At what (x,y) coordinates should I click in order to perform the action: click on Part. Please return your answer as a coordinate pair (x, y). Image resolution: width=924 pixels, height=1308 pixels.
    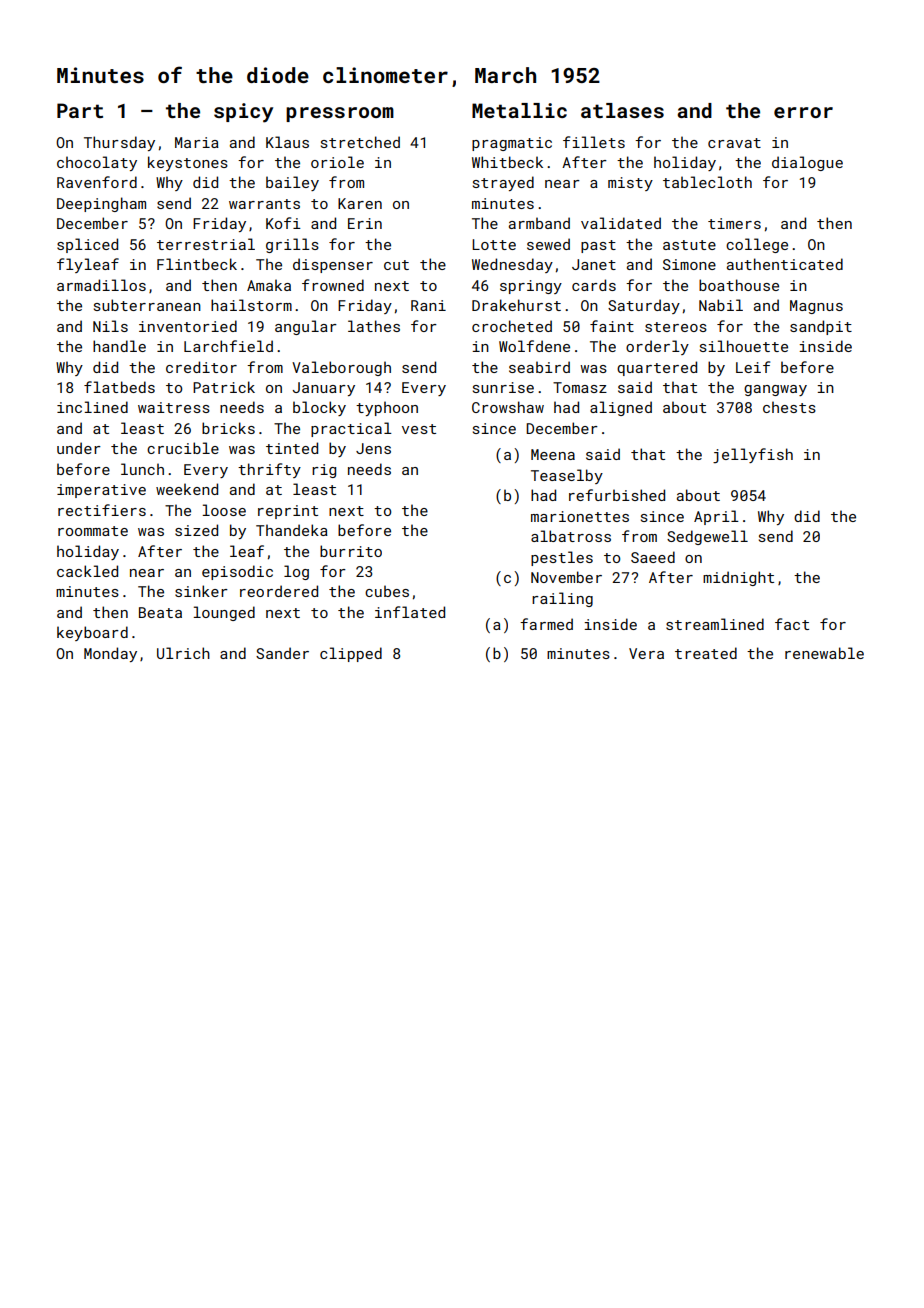
    Looking at the image, I should click on (80, 110).
